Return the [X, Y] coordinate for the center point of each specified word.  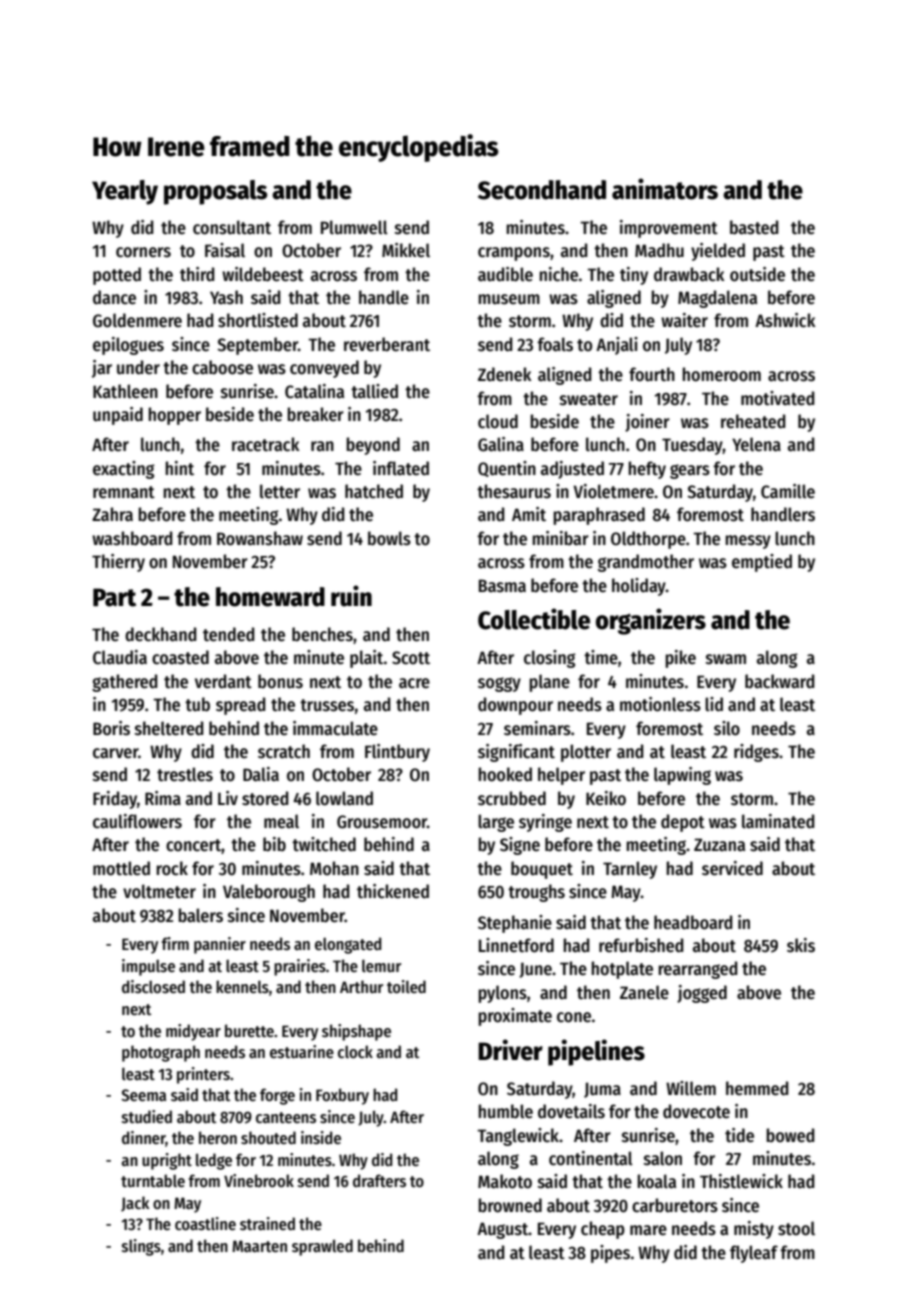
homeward [270, 597]
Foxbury [342, 1096]
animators [665, 189]
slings [141, 1247]
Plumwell [354, 227]
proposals [215, 192]
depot [683, 823]
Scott [411, 658]
